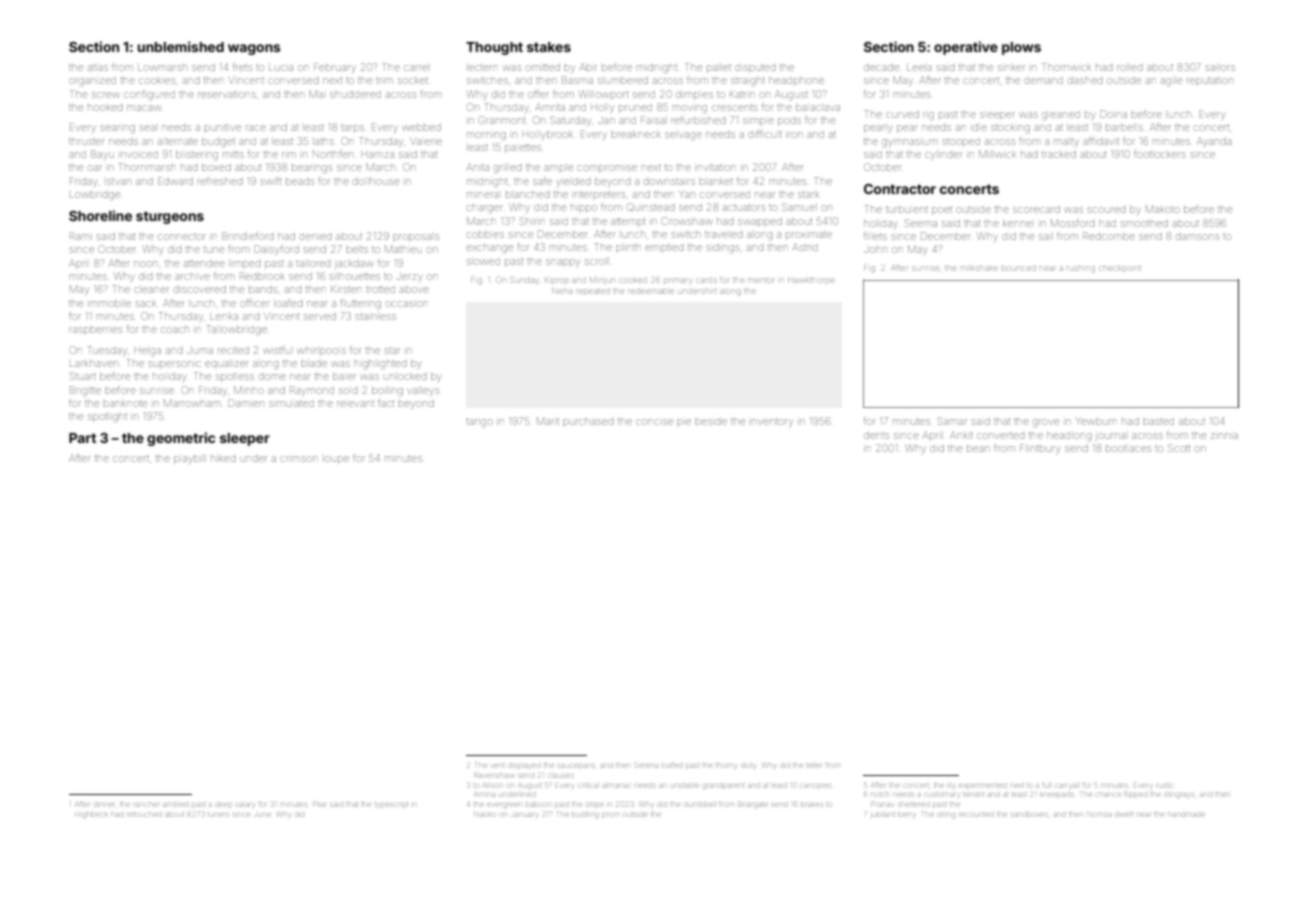 This screenshot has height=924, width=1308. Describe the element at coordinates (1130, 67) in the screenshot. I see `rolled` at that location.
